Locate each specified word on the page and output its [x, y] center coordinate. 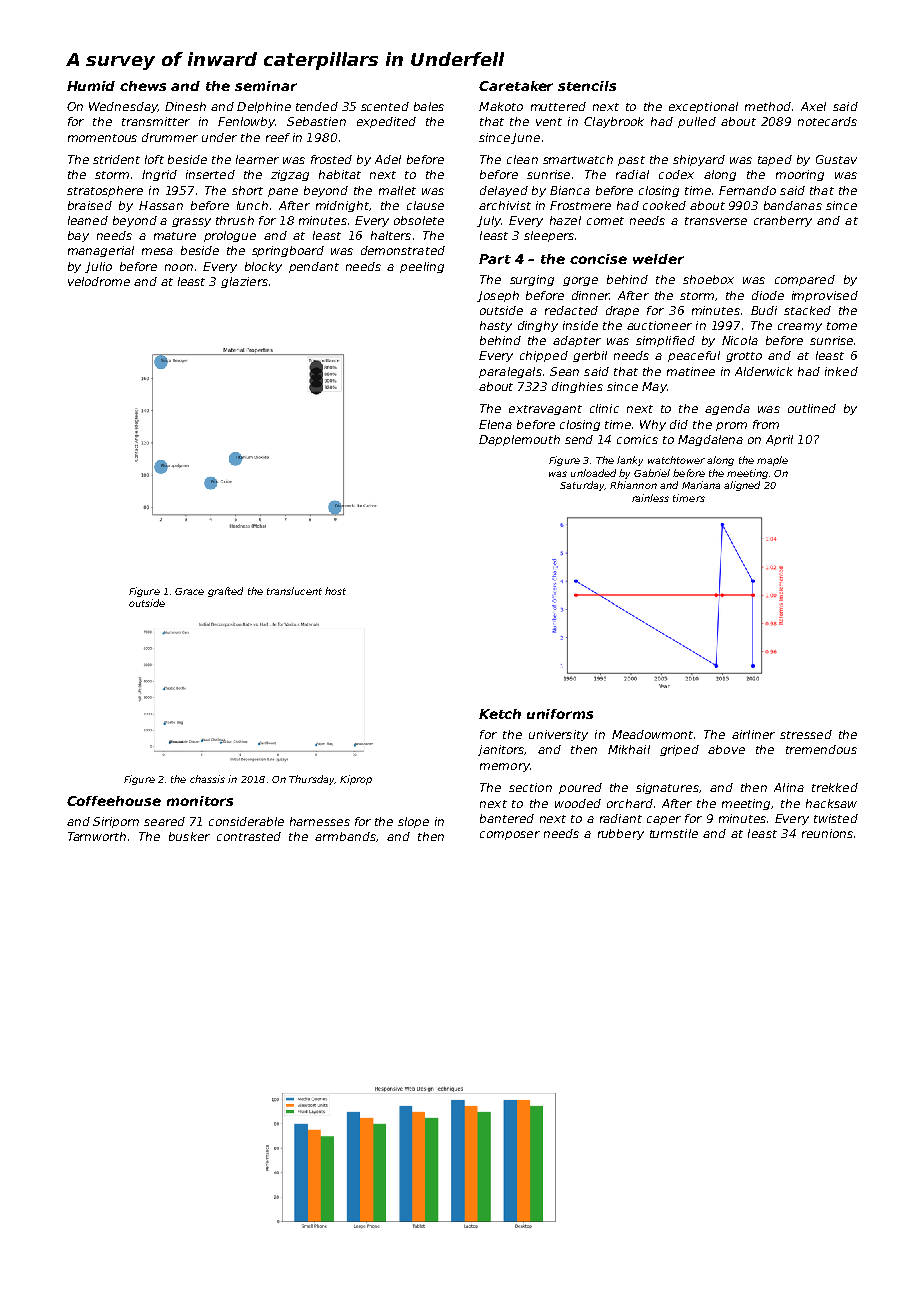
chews [143, 86]
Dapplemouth [519, 440]
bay [78, 236]
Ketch [500, 714]
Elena [495, 424]
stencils [587, 86]
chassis [207, 779]
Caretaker [516, 86]
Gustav [836, 159]
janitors [501, 750]
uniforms [560, 714]
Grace [189, 591]
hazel [565, 220]
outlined [812, 408]
